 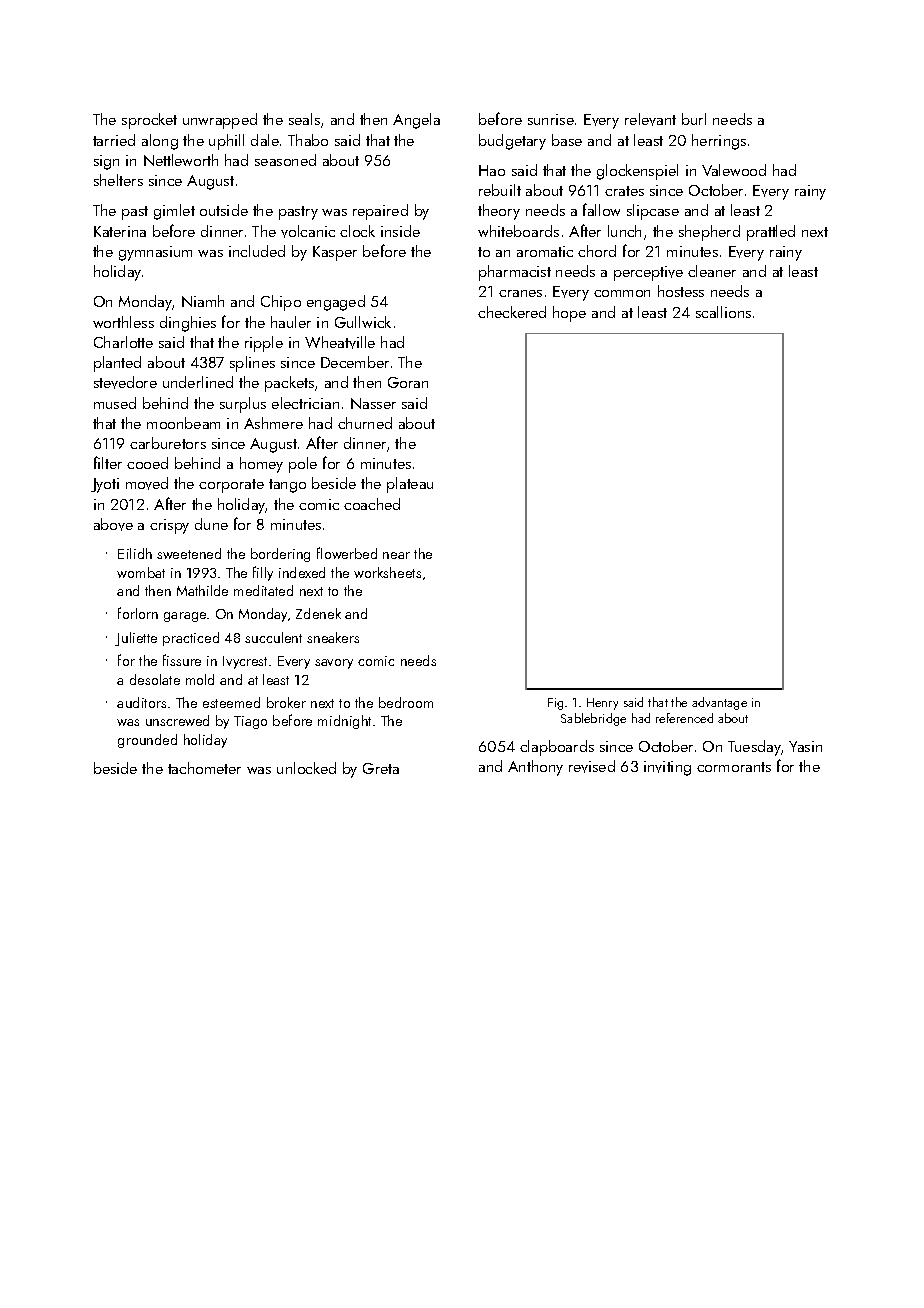 What do you see at coordinates (499, 212) in the page?
I see `theory` at bounding box center [499, 212].
